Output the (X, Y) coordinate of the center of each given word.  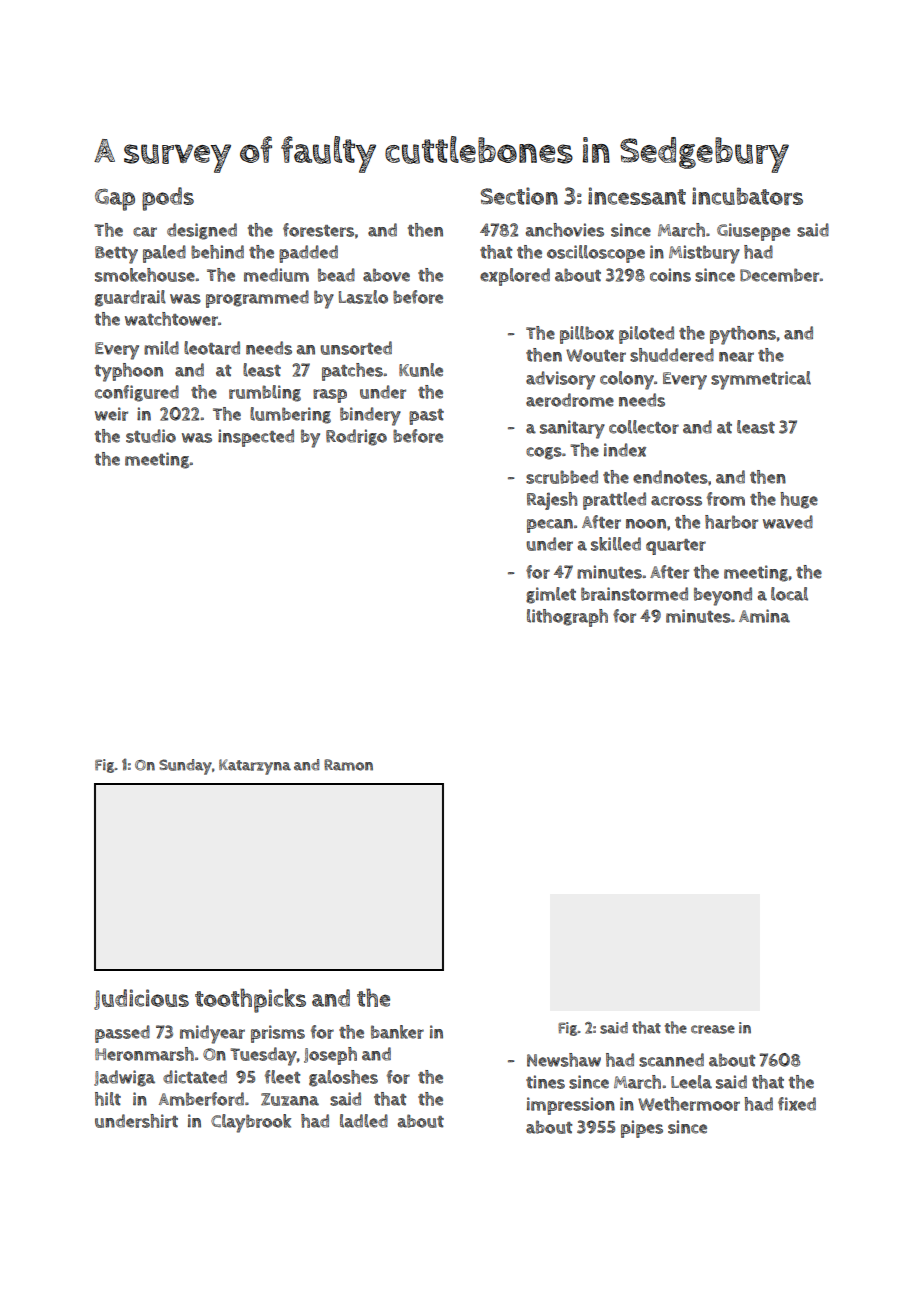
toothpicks (250, 1001)
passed (122, 1034)
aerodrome (570, 400)
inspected (256, 438)
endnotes (670, 477)
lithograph (567, 618)
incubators (747, 196)
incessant (637, 196)
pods (168, 199)
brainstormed (634, 594)
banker (397, 1032)
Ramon (348, 765)
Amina (764, 616)
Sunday (185, 767)
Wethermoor (689, 1104)
